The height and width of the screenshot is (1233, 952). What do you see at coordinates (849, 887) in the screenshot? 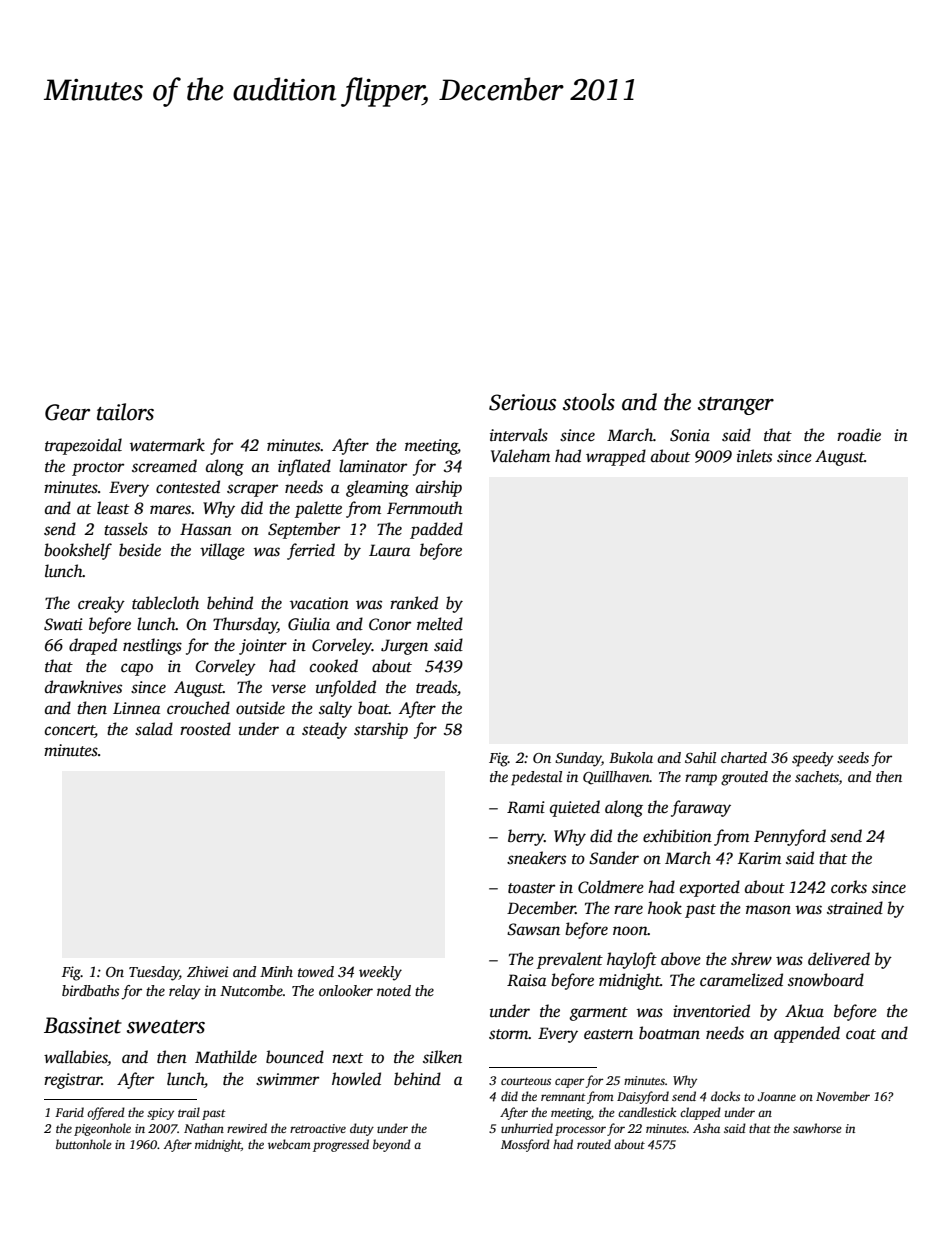
I see `corks` at bounding box center [849, 887].
